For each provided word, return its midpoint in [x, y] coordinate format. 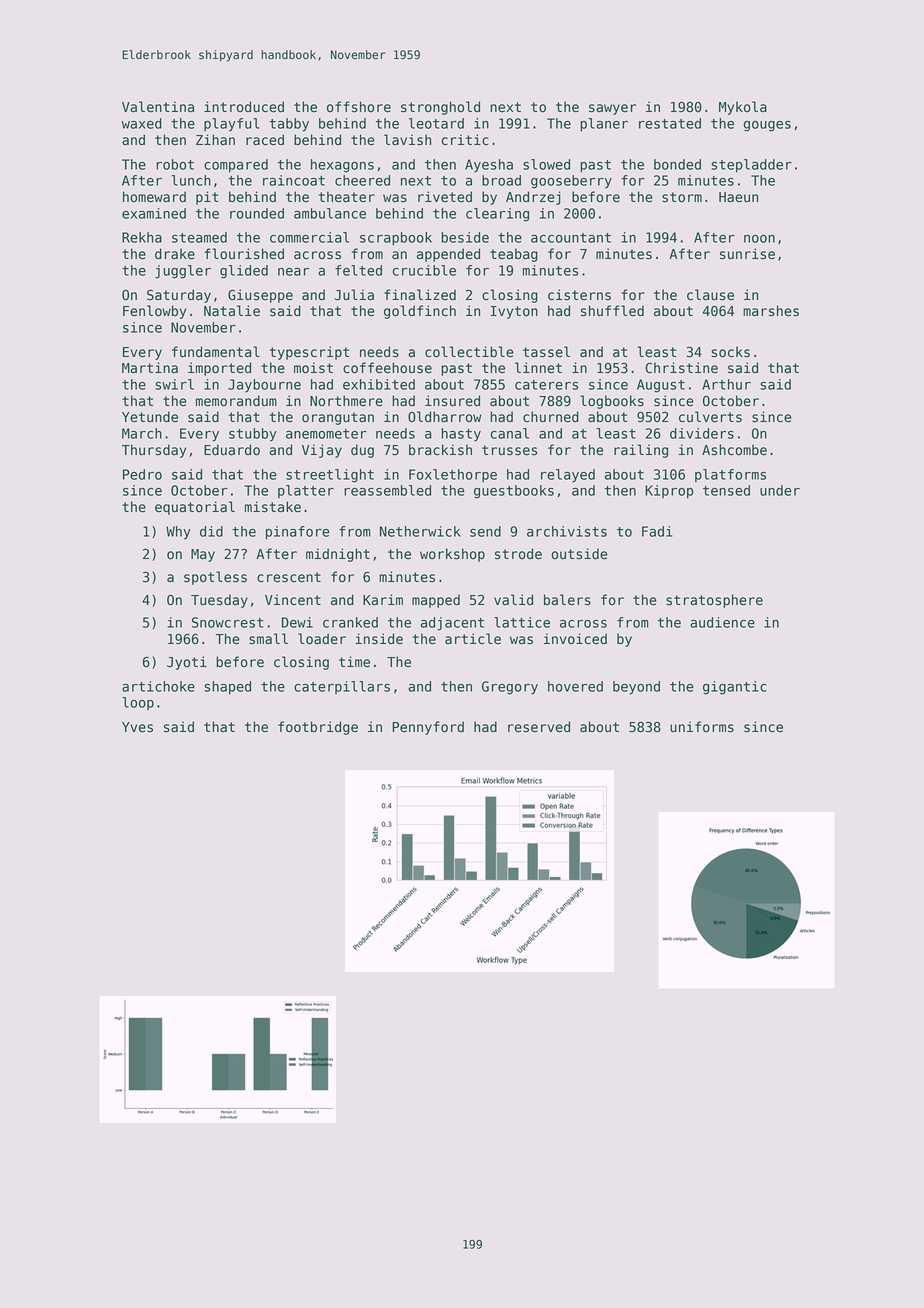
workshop [452, 555]
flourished [244, 254]
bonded [677, 164]
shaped [227, 688]
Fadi [657, 531]
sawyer [612, 109]
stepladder [751, 166]
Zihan [215, 140]
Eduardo [232, 450]
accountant [571, 238]
